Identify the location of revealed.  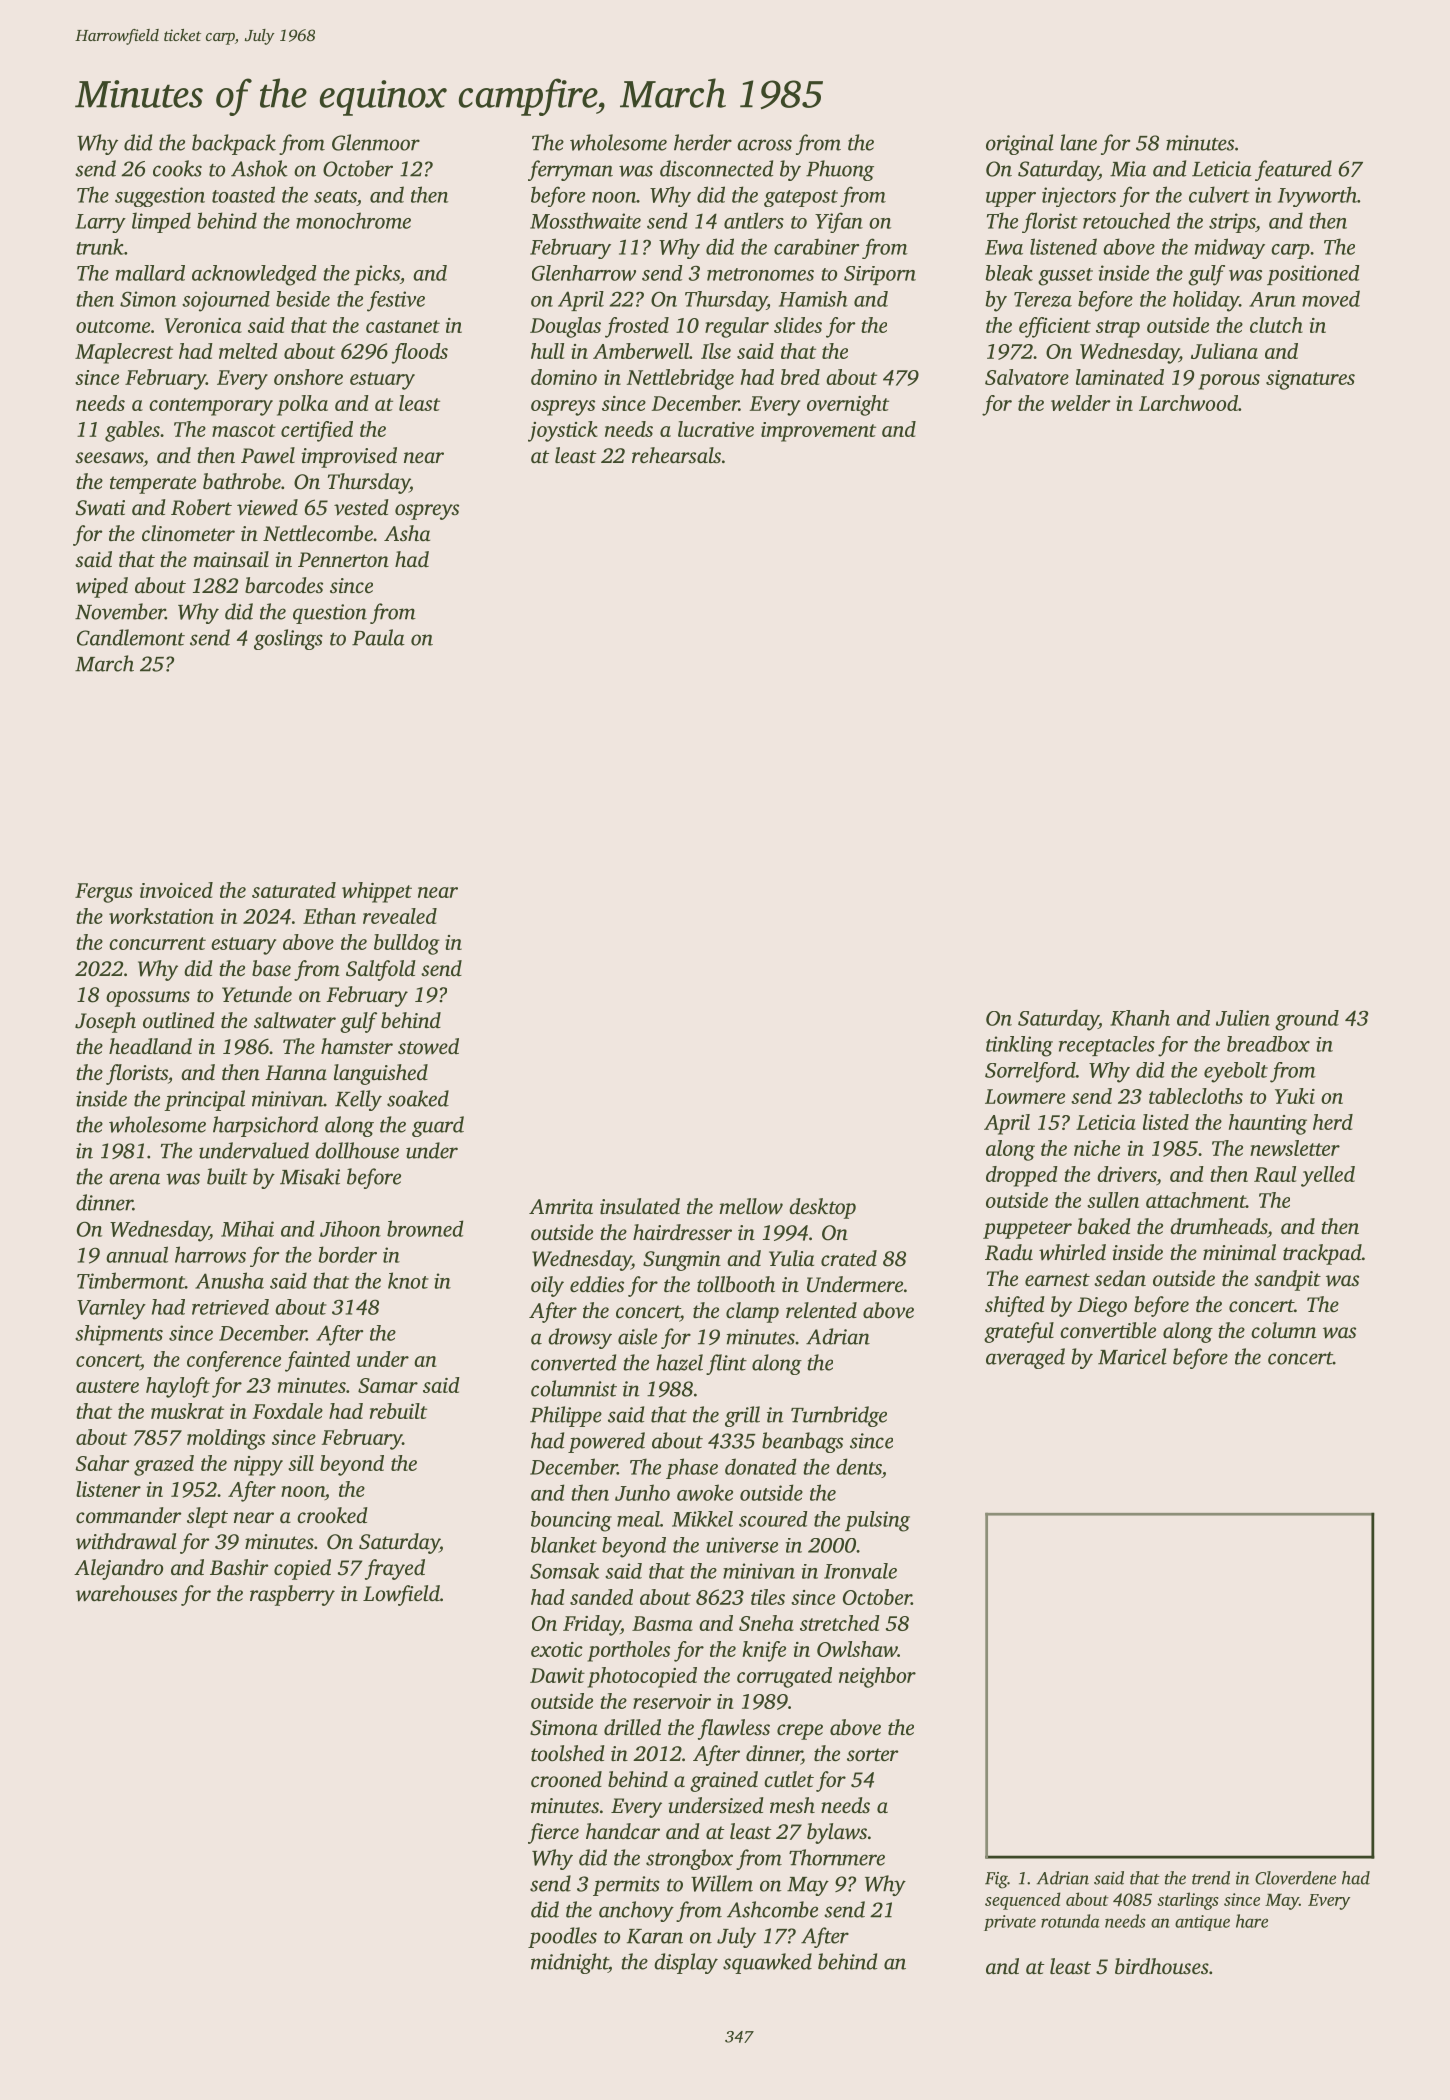
(400, 916).
